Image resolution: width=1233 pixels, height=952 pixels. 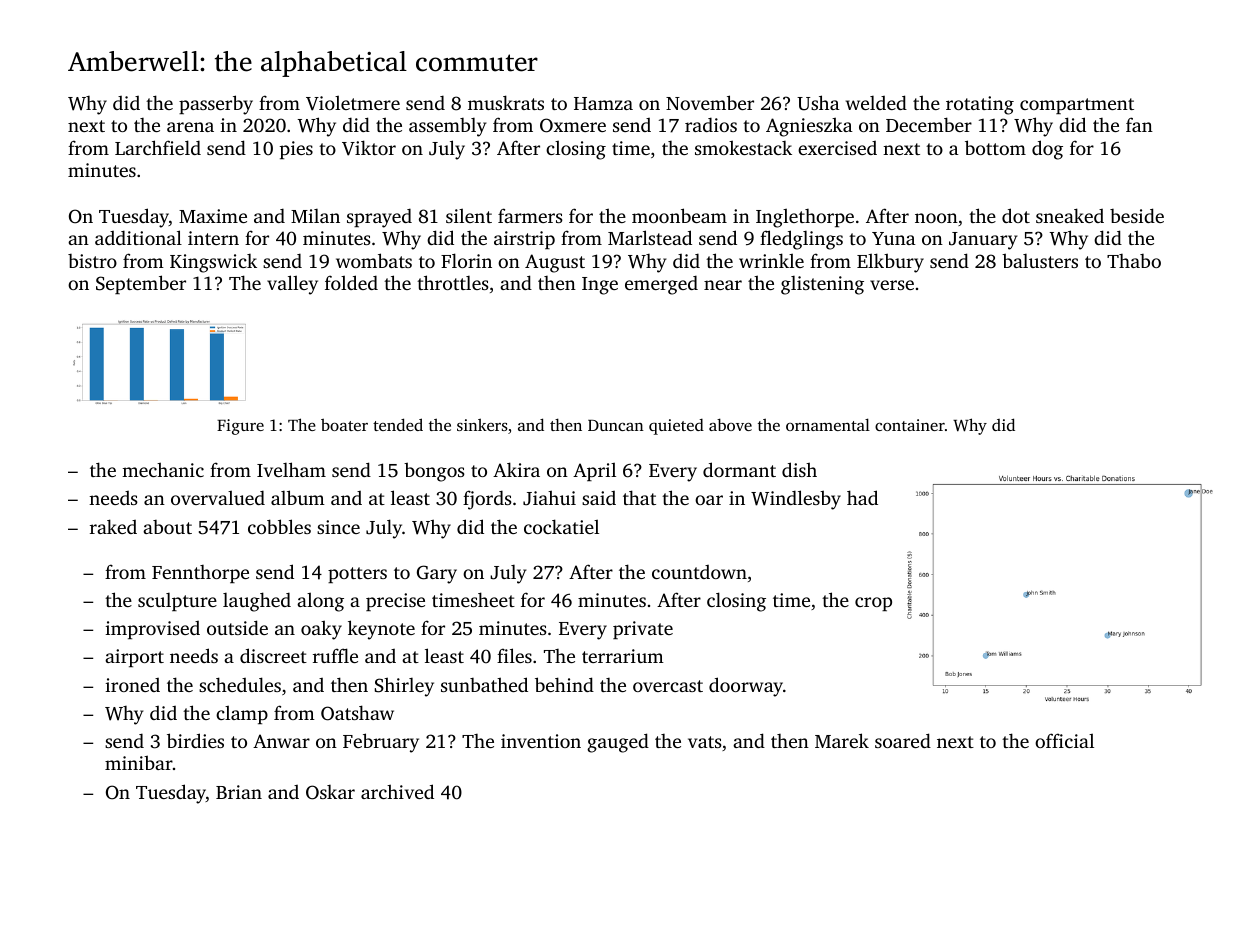 What do you see at coordinates (448, 127) in the screenshot?
I see `assembly` at bounding box center [448, 127].
